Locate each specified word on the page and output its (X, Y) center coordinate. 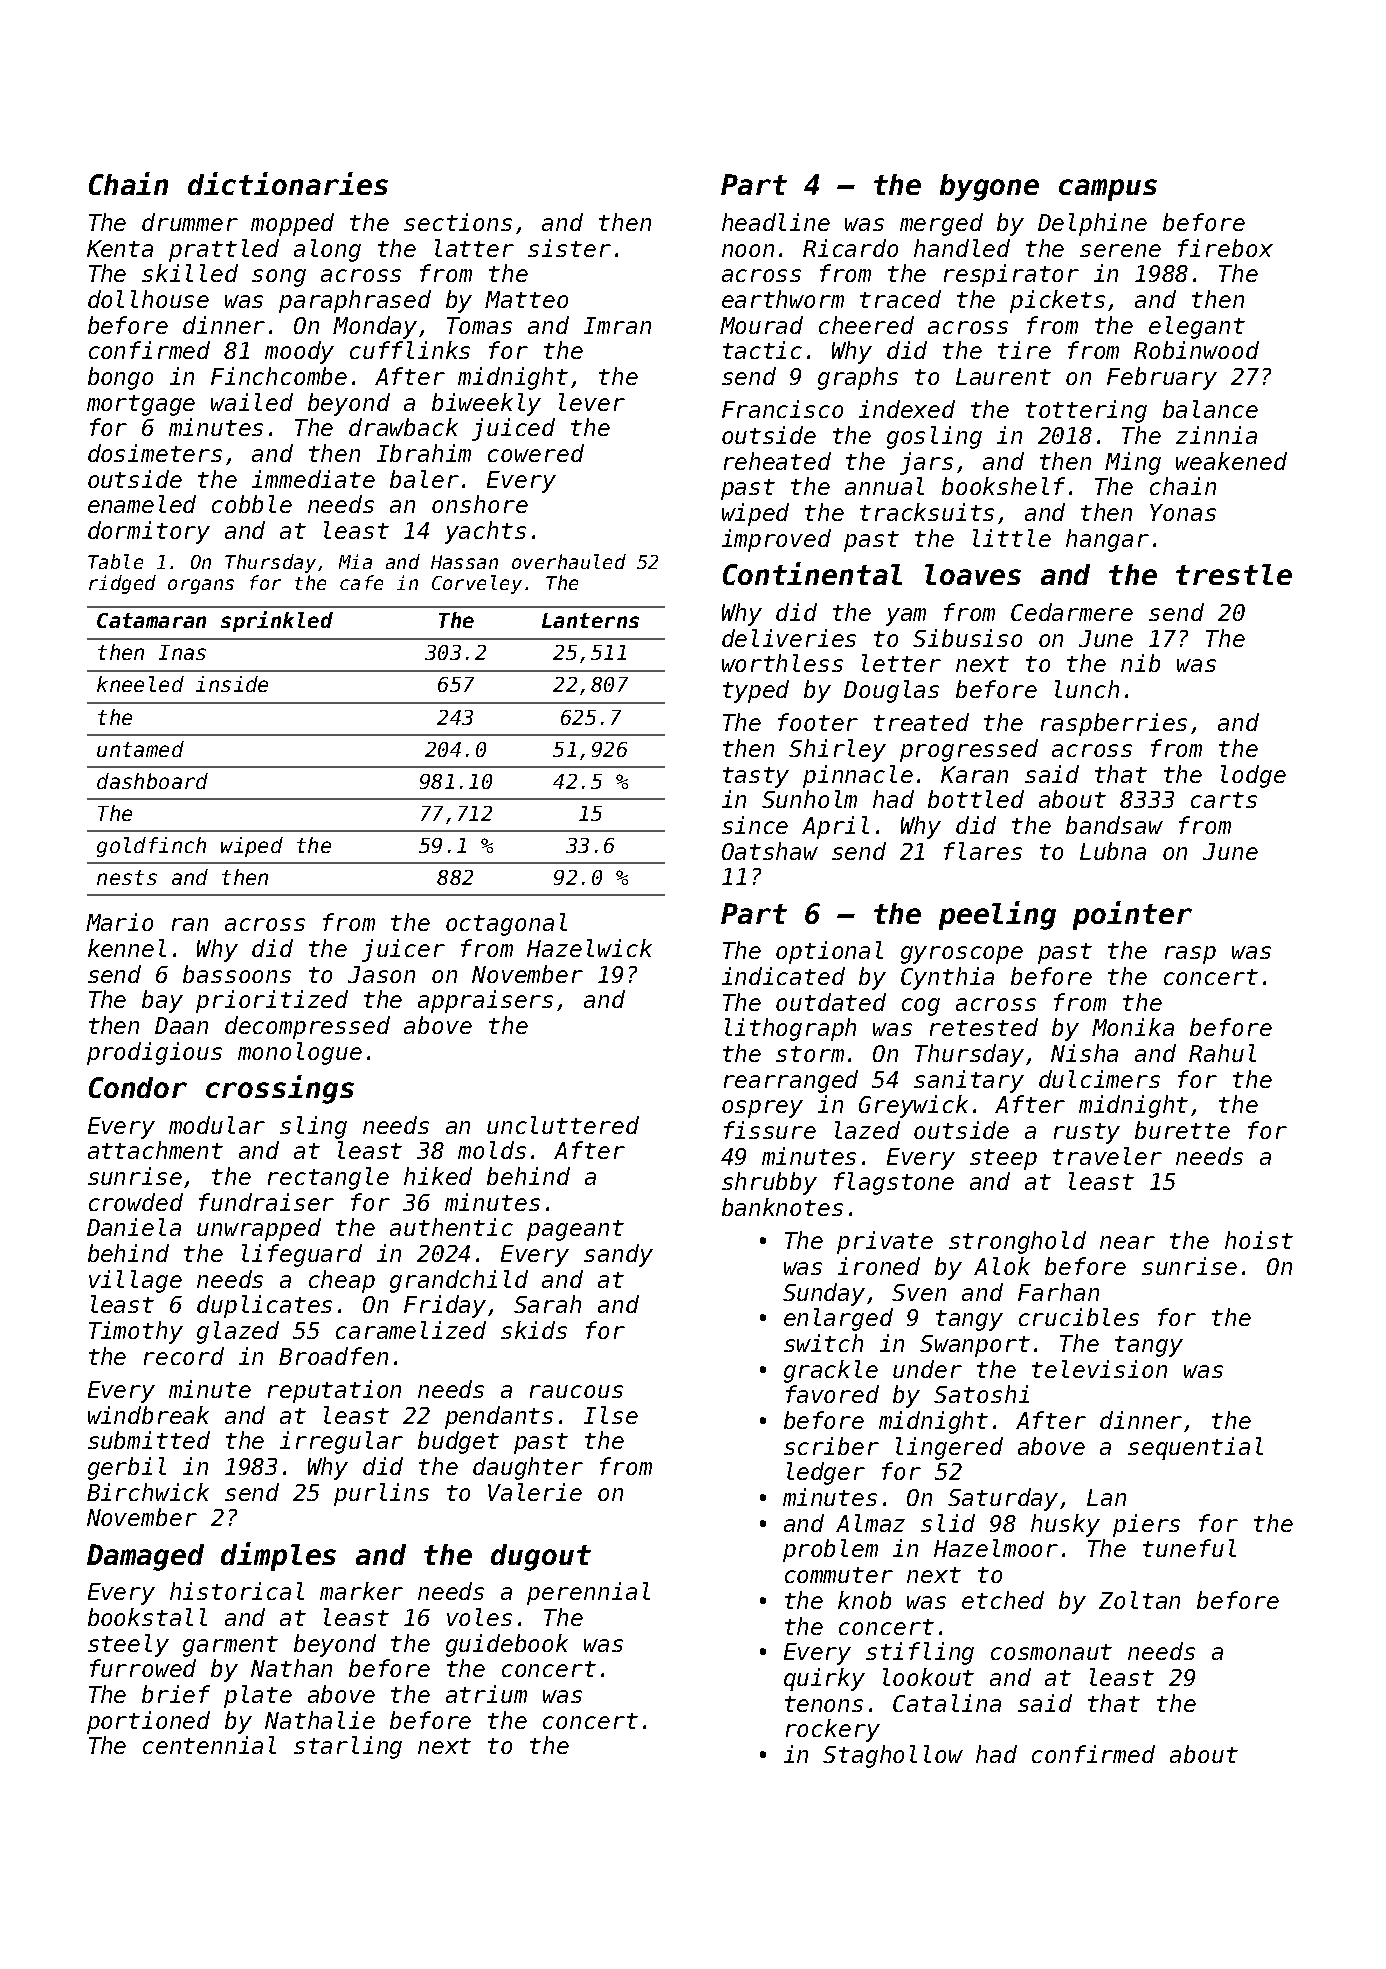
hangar (1107, 540)
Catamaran (151, 620)
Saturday (1003, 1499)
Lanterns (590, 620)
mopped (292, 224)
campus (1108, 190)
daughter (528, 1468)
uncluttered (563, 1125)
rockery (833, 1730)
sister (569, 248)
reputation (334, 1391)
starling (348, 1747)
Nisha (1084, 1053)
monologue (300, 1053)
